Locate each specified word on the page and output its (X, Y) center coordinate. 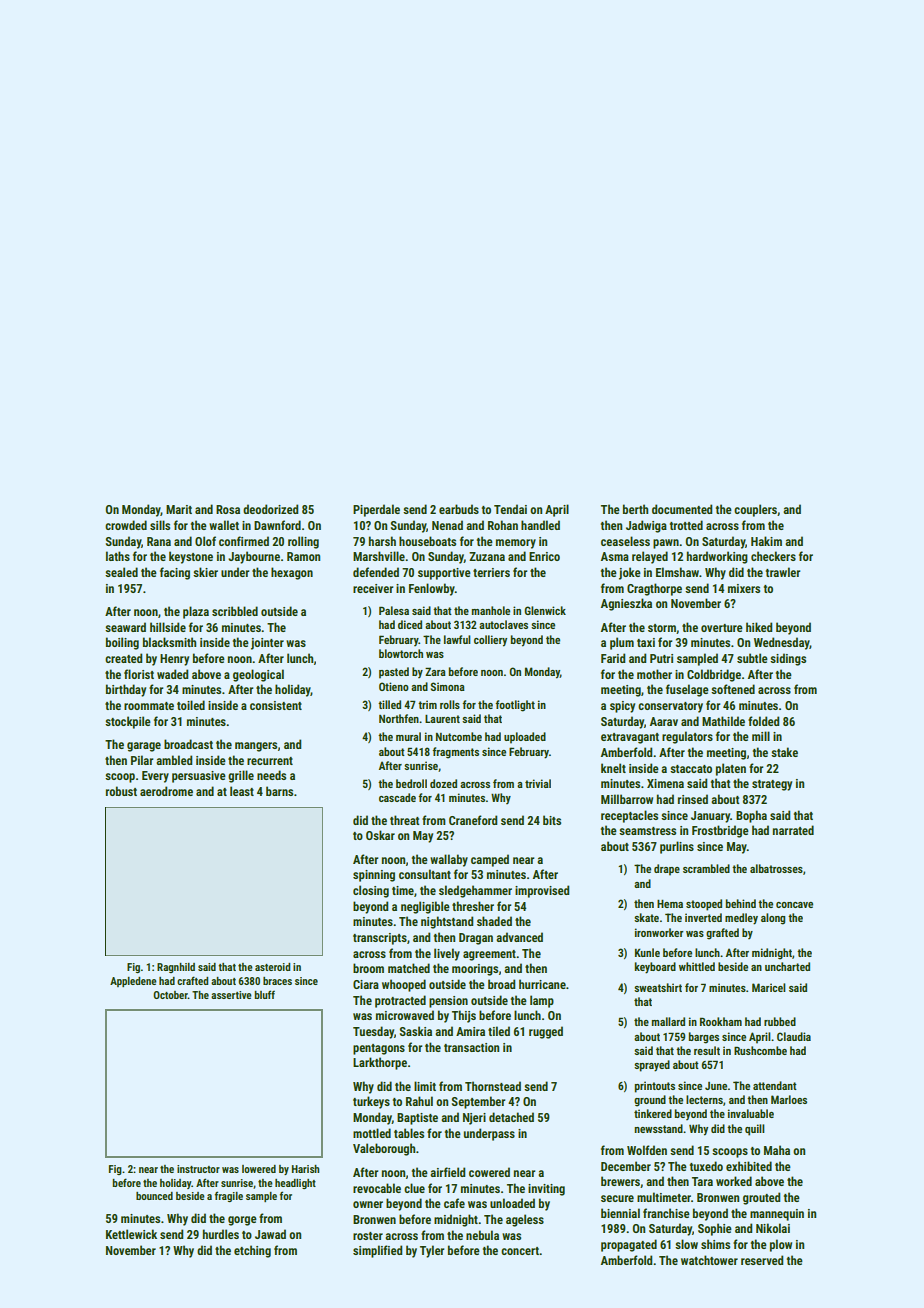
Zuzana (487, 556)
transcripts (380, 939)
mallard (668, 1021)
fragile (229, 1196)
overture (722, 628)
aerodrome (166, 791)
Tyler (432, 1251)
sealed (121, 572)
